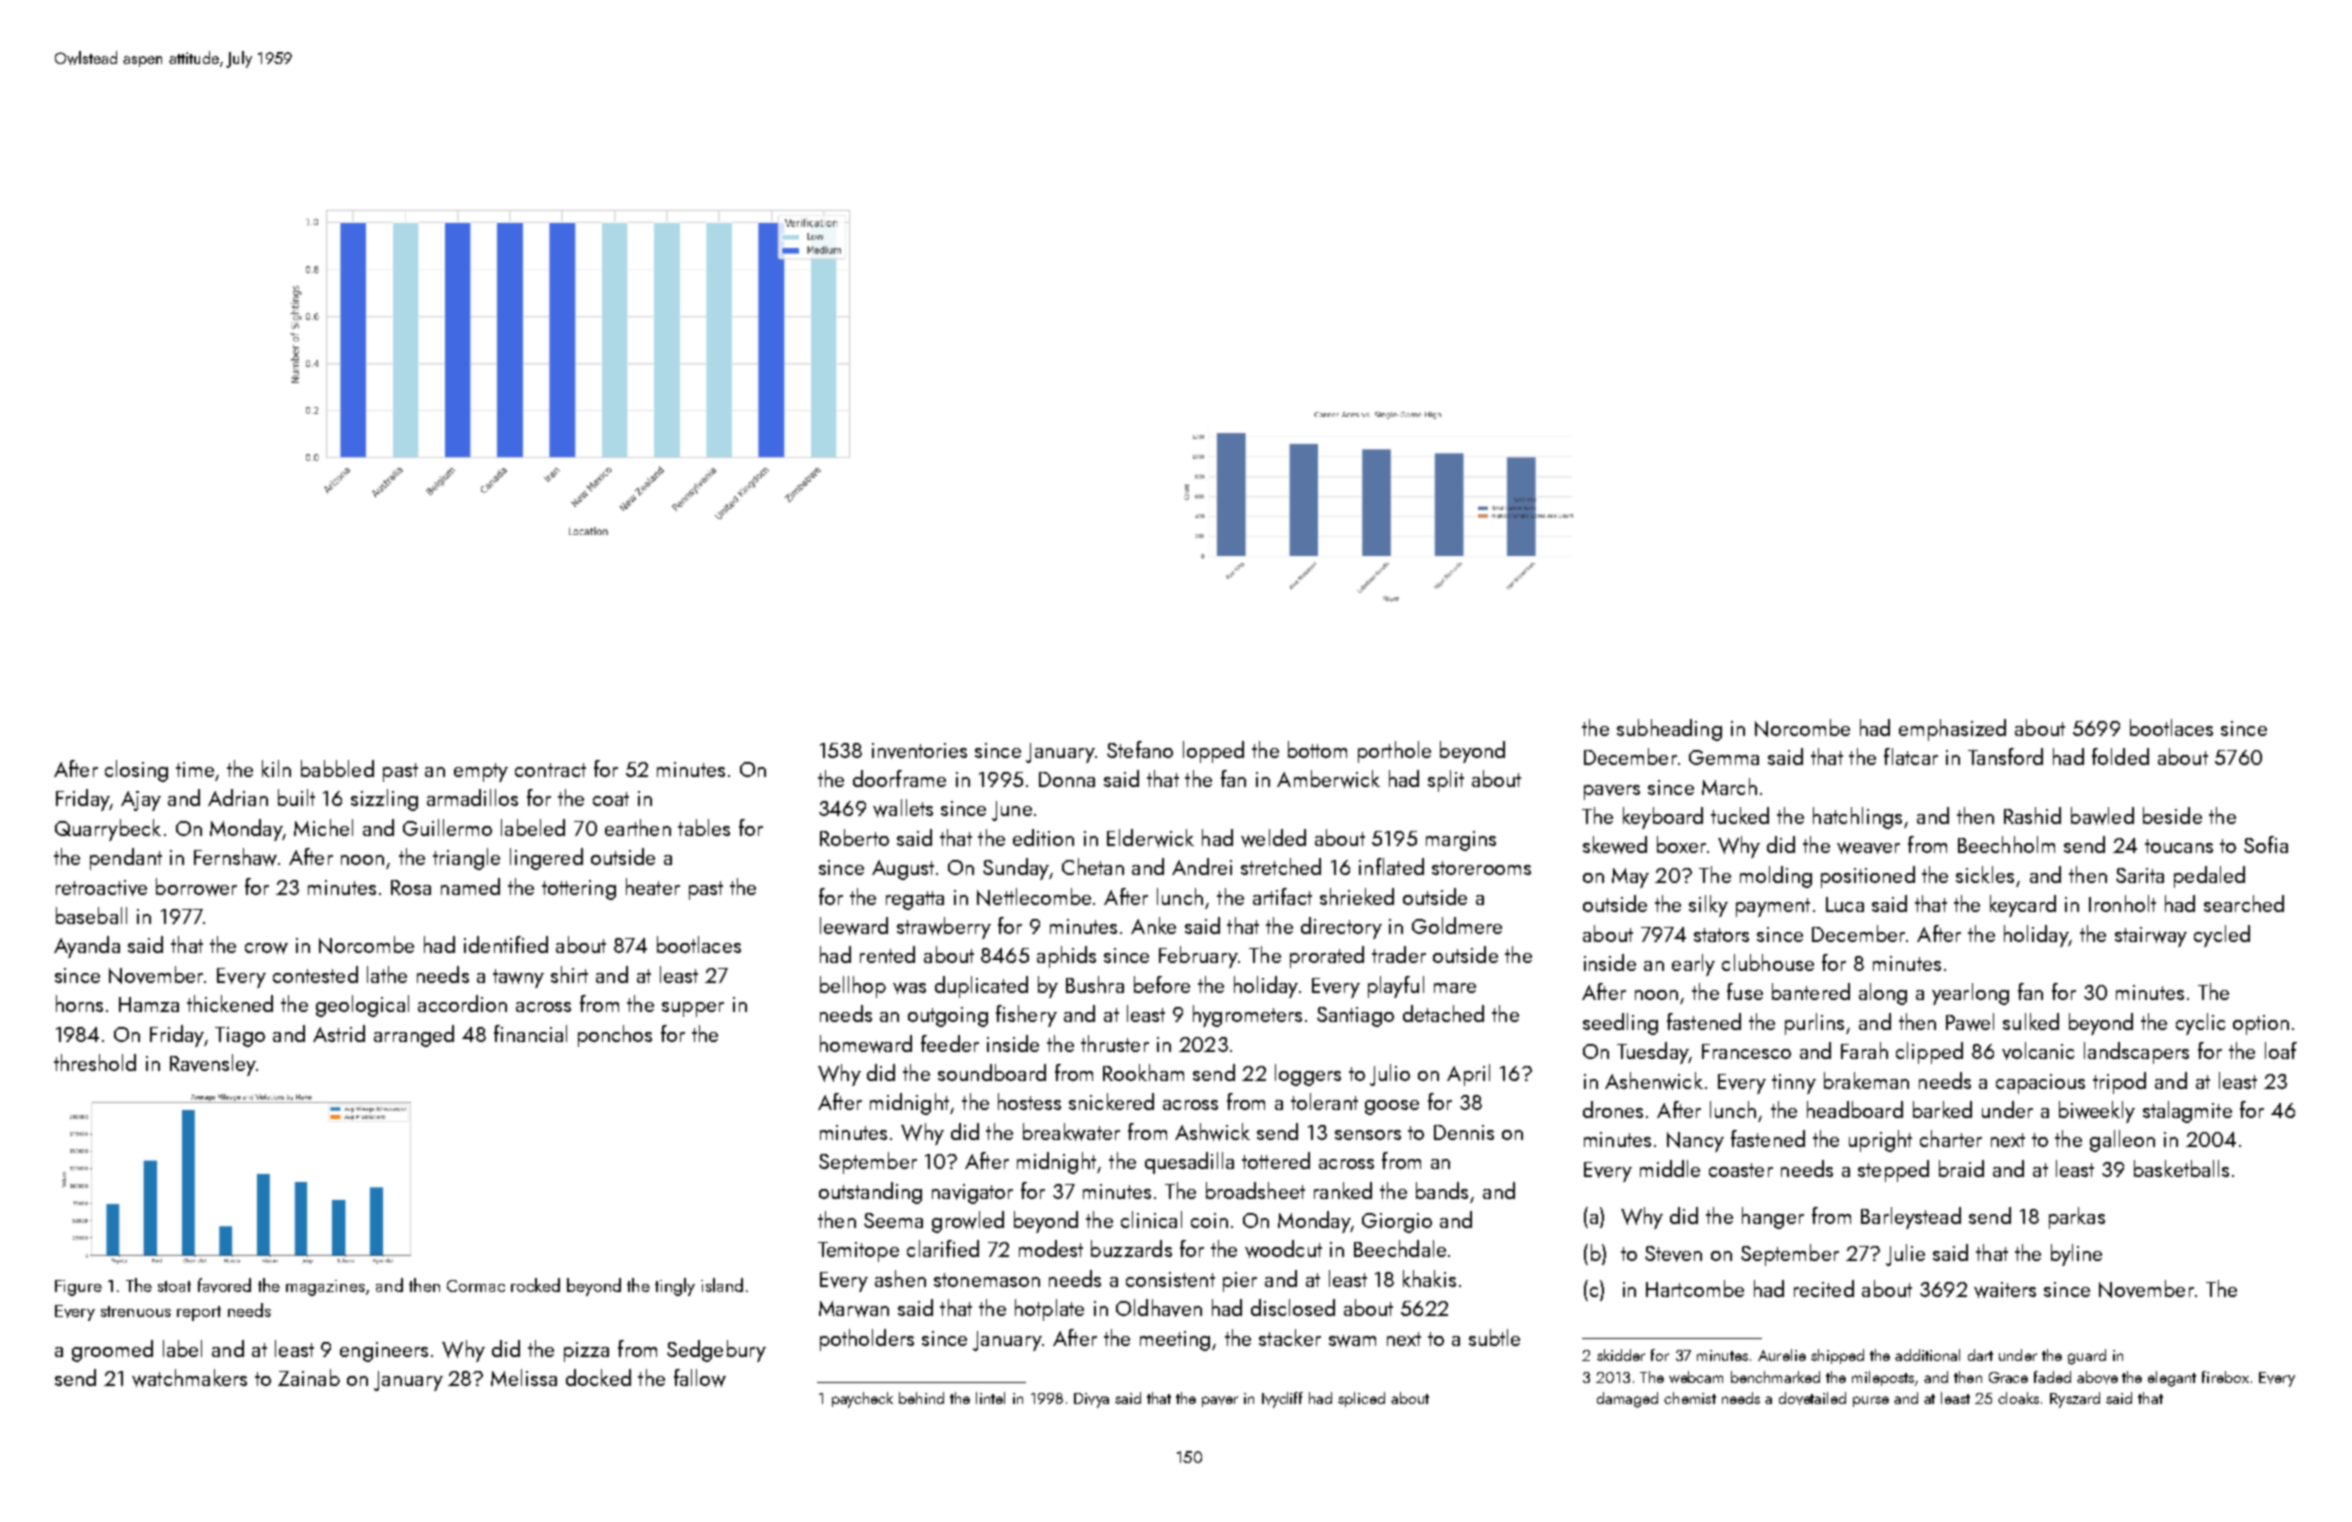 This screenshot has width=2352, height=1522. What do you see at coordinates (2179, 846) in the screenshot?
I see `toucans` at bounding box center [2179, 846].
